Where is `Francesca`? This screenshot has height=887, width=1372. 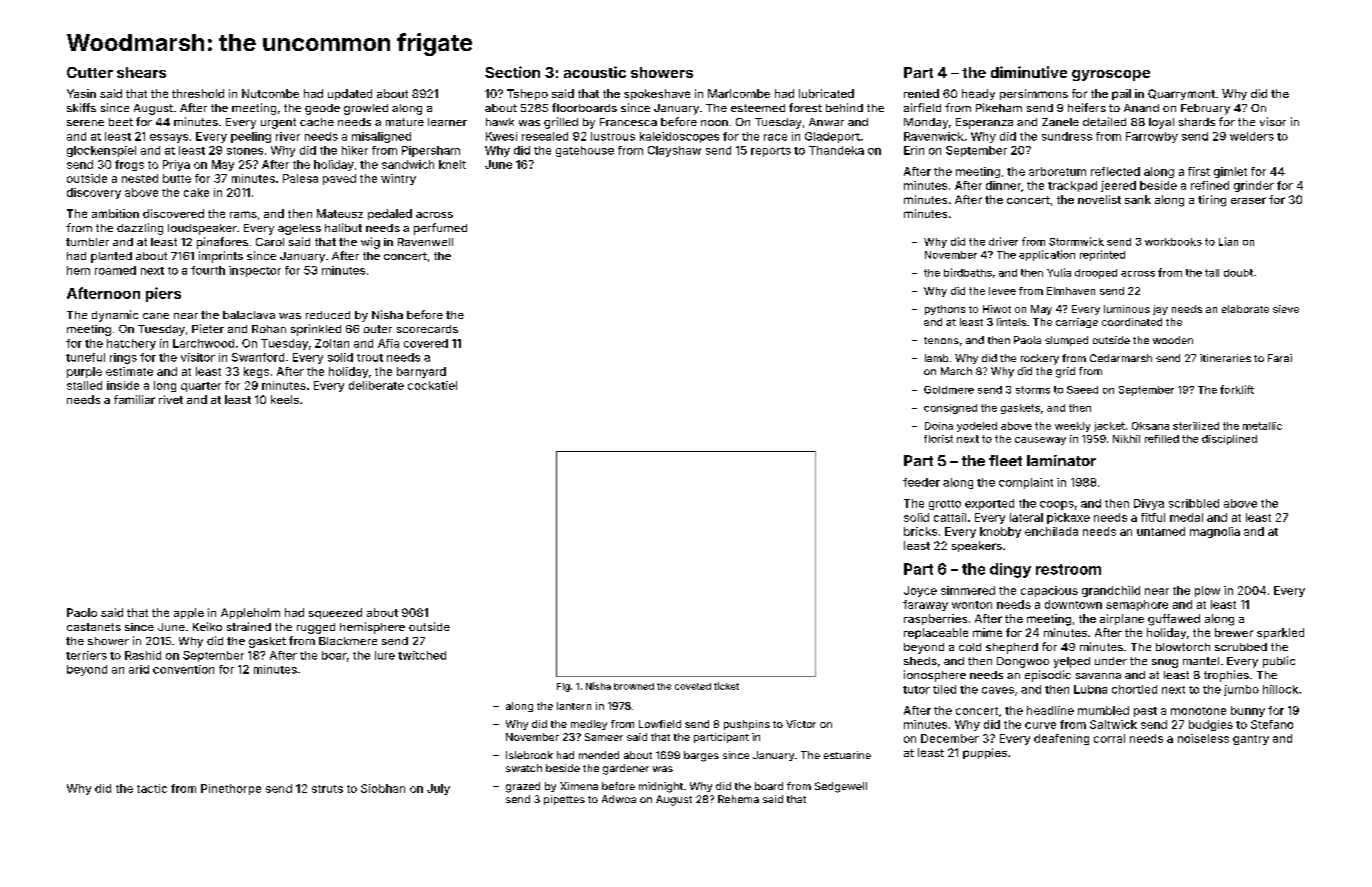 Francesca is located at coordinates (628, 122).
